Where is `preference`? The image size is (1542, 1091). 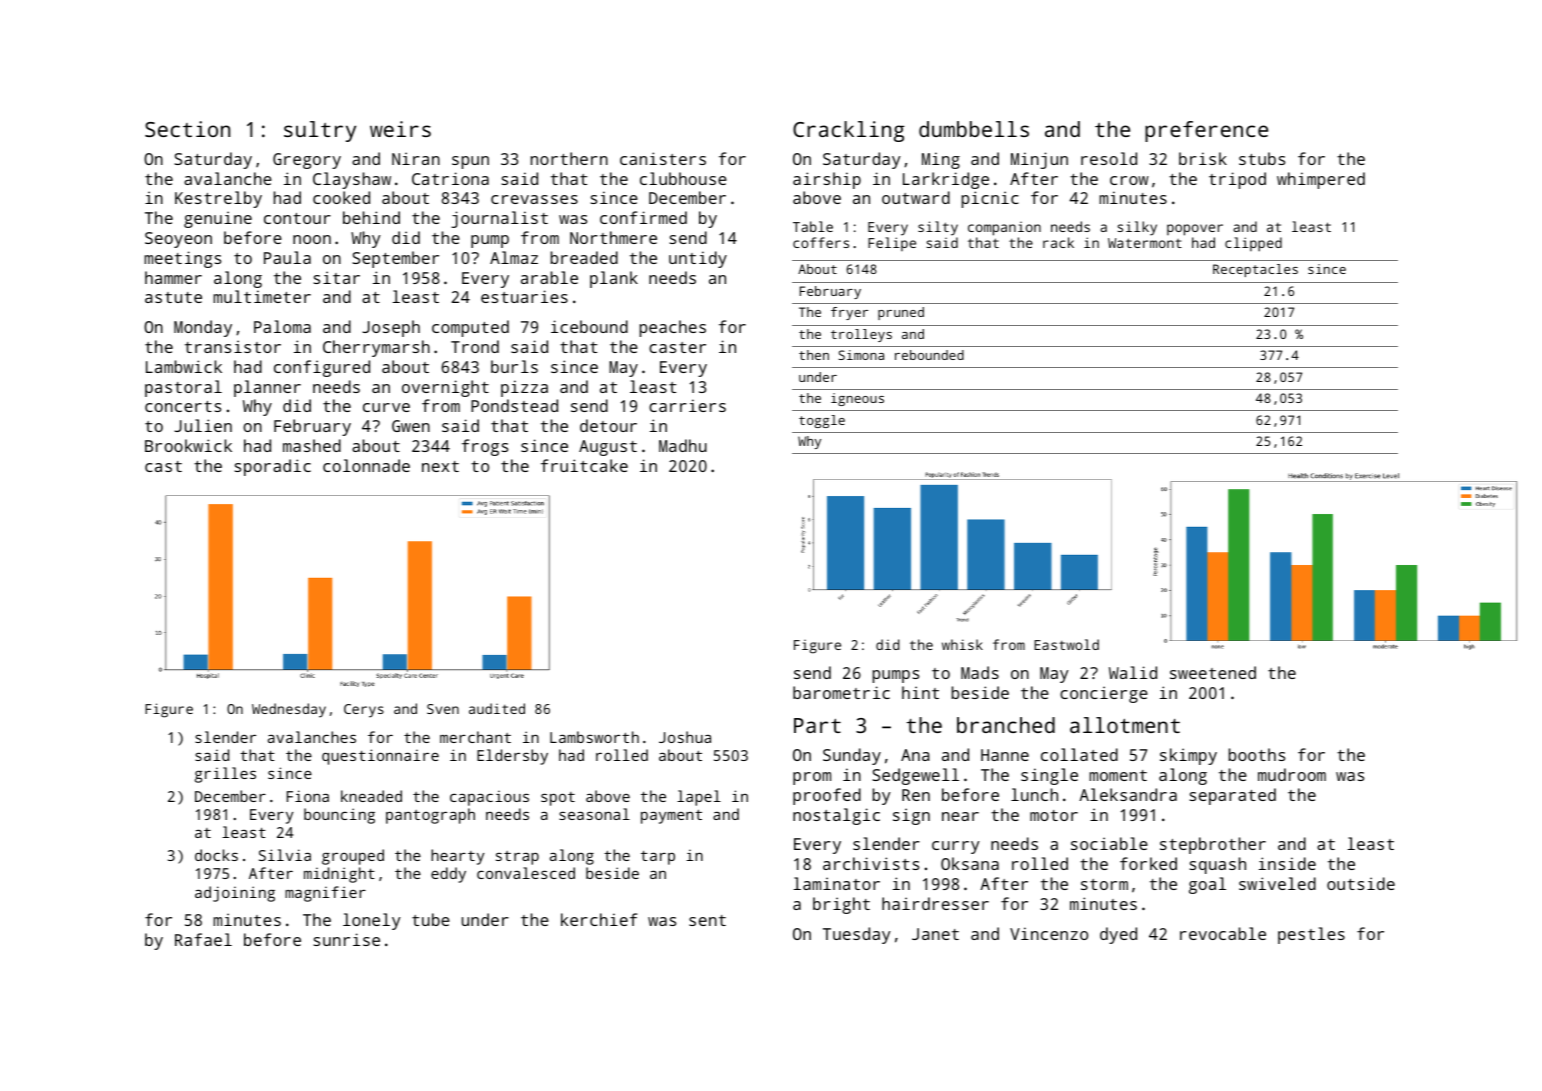
preference is located at coordinates (1206, 131).
